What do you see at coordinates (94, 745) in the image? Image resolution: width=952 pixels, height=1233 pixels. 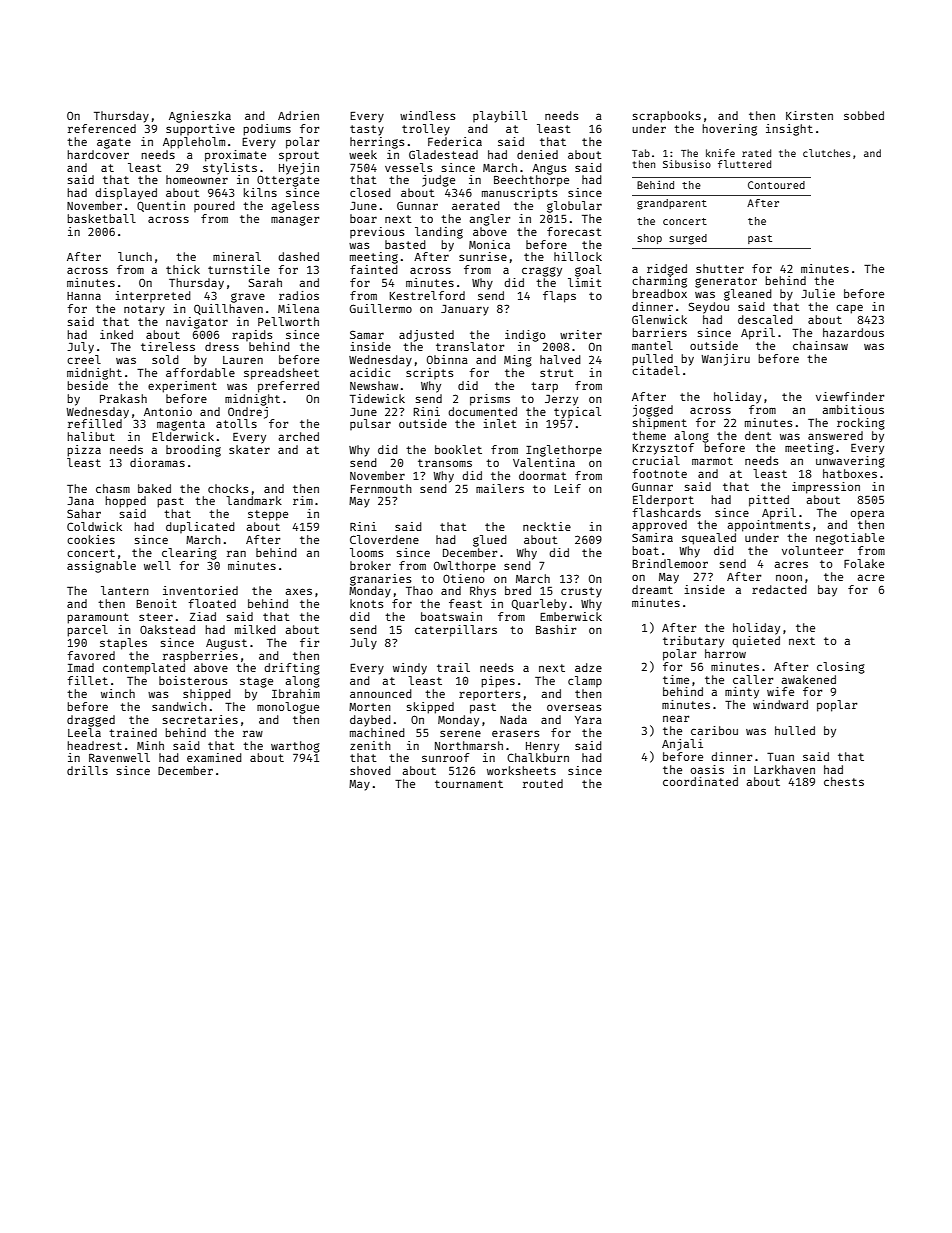 I see `headrest` at bounding box center [94, 745].
